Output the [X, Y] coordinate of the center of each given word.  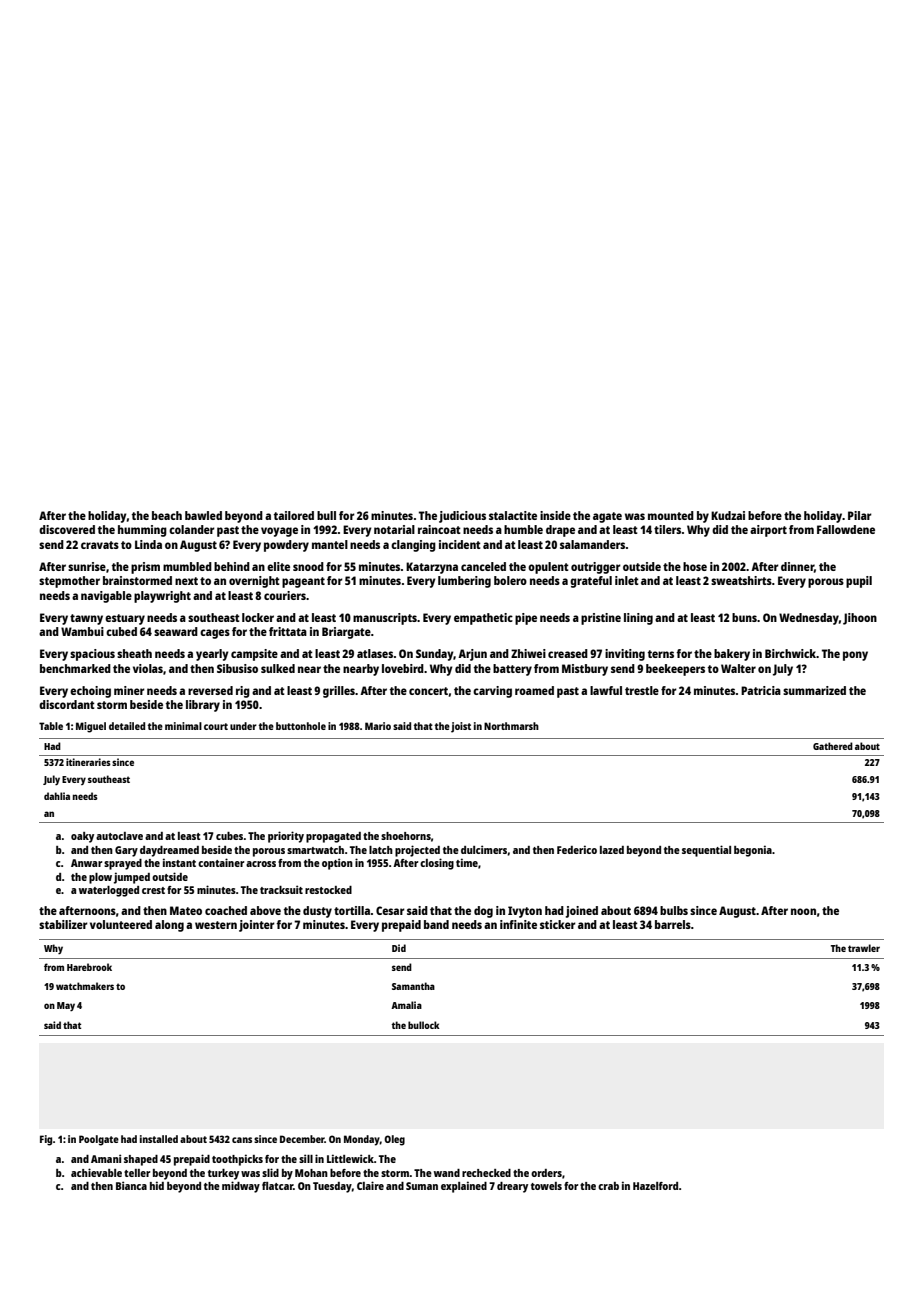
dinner [797, 566]
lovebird [403, 668]
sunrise [87, 566]
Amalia [406, 1005]
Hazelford [655, 1186]
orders [546, 1173]
